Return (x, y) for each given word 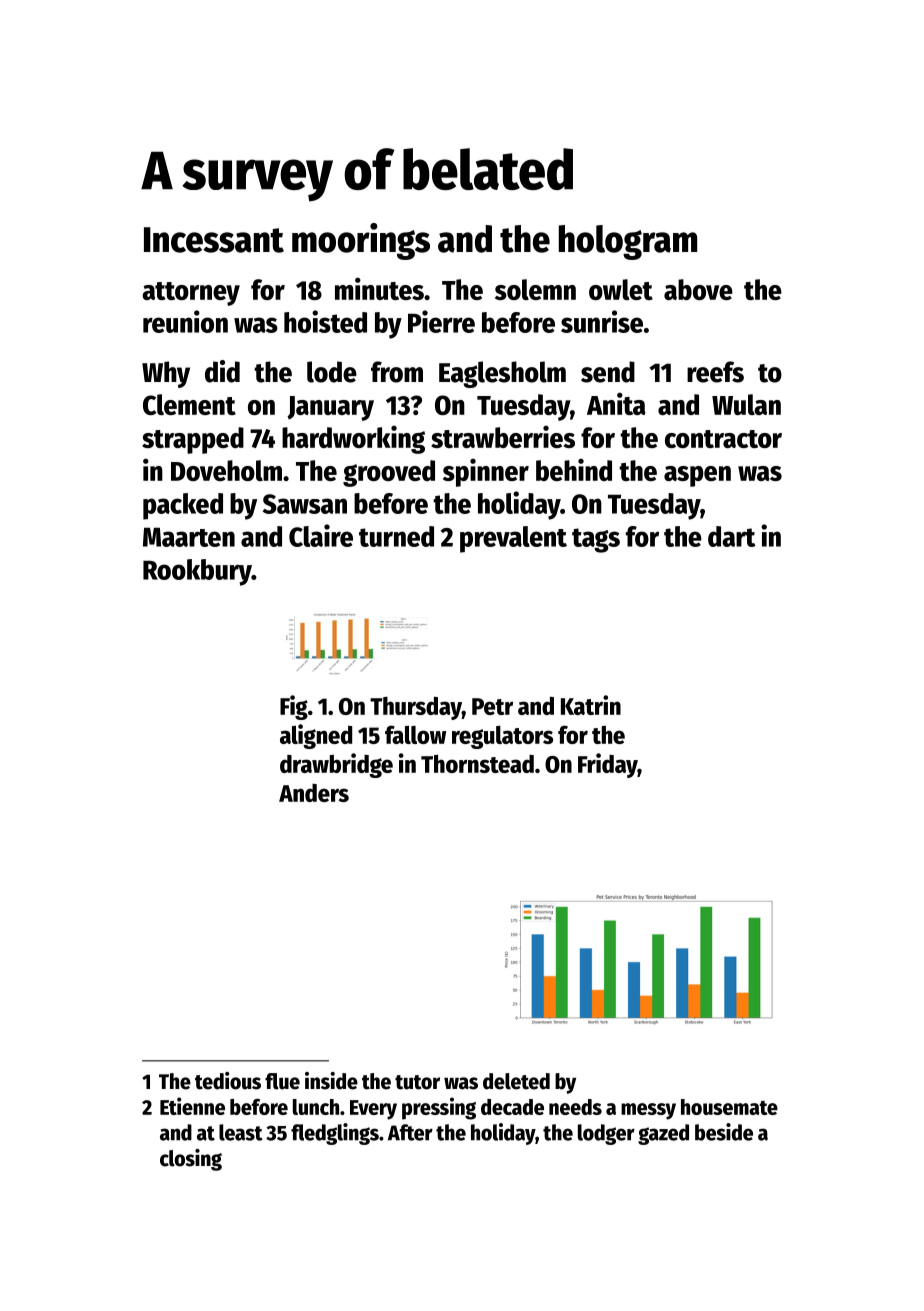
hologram (628, 242)
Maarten (189, 537)
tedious (228, 1081)
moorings (361, 241)
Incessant (214, 240)
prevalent (513, 539)
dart (732, 536)
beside (724, 1132)
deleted (516, 1081)
